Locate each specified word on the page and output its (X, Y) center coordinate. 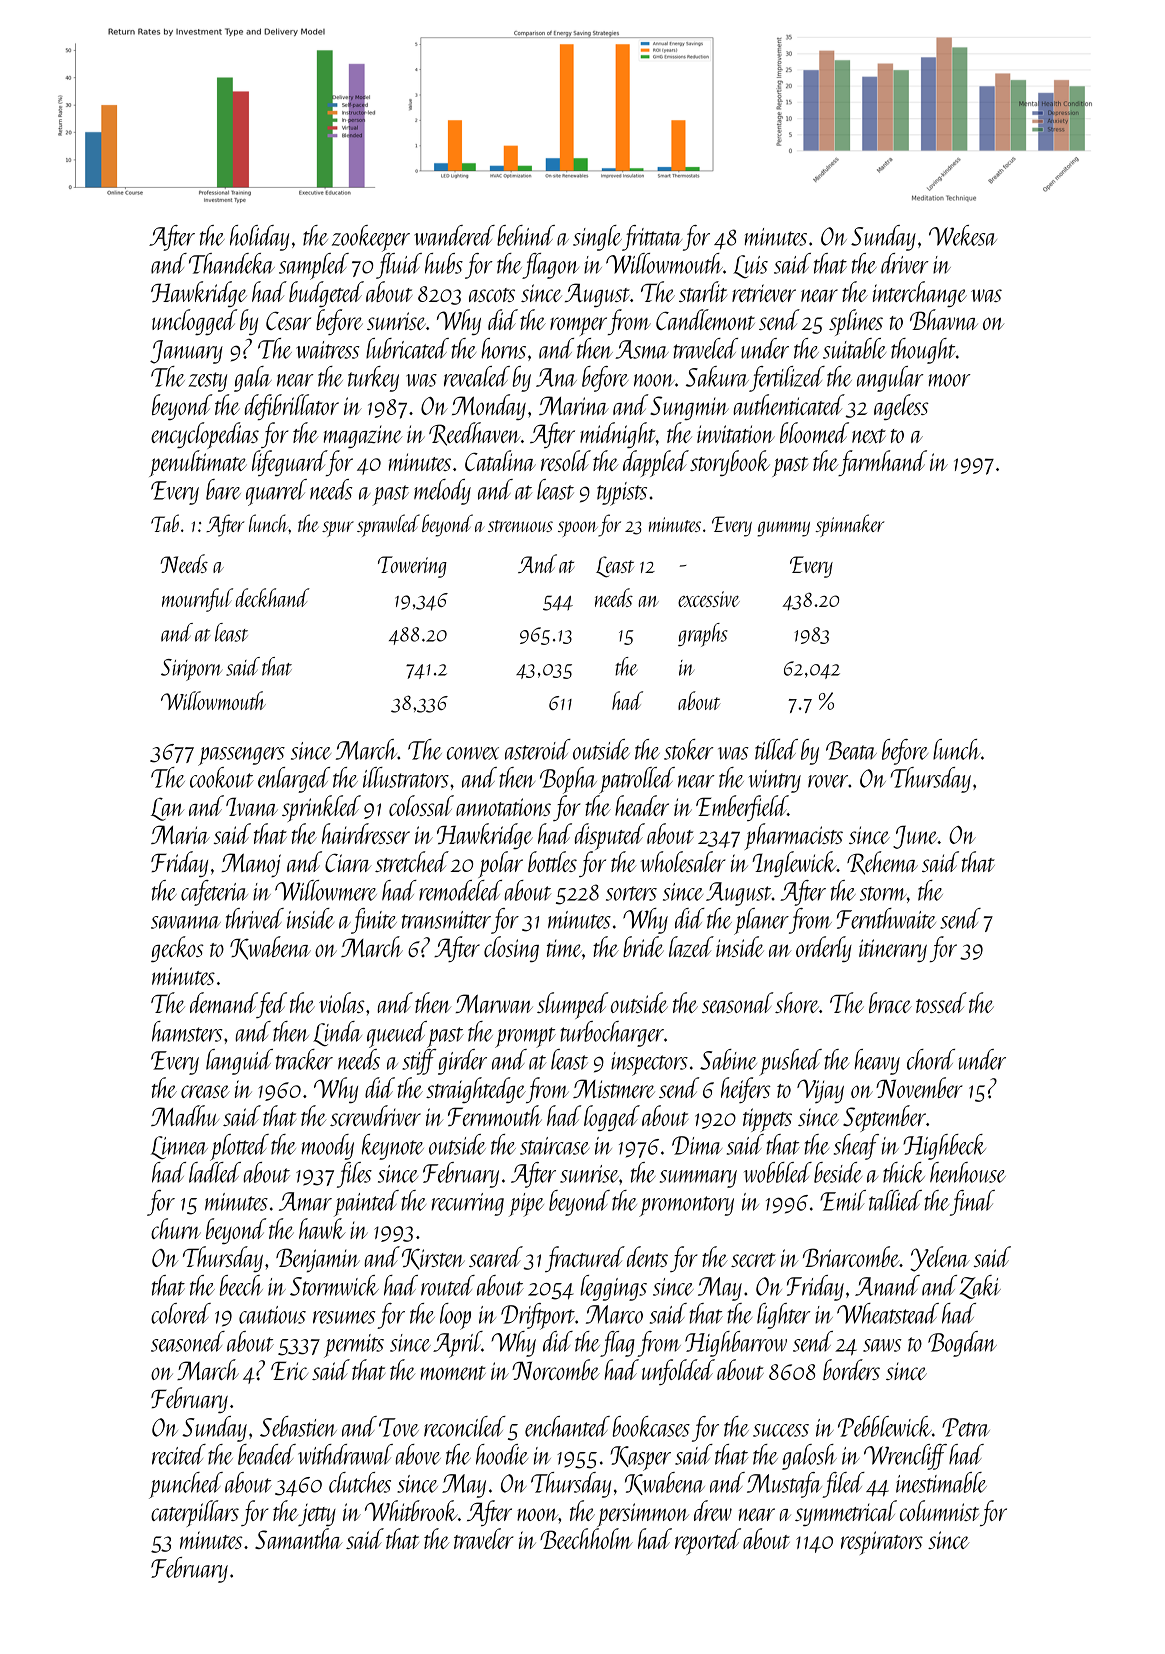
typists (622, 494)
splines (856, 322)
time (564, 948)
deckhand (272, 597)
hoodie (502, 1454)
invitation (736, 434)
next (869, 436)
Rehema (882, 863)
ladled (215, 1172)
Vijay (820, 1091)
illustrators (406, 777)
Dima (697, 1145)
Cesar (288, 321)
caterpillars (195, 1513)
